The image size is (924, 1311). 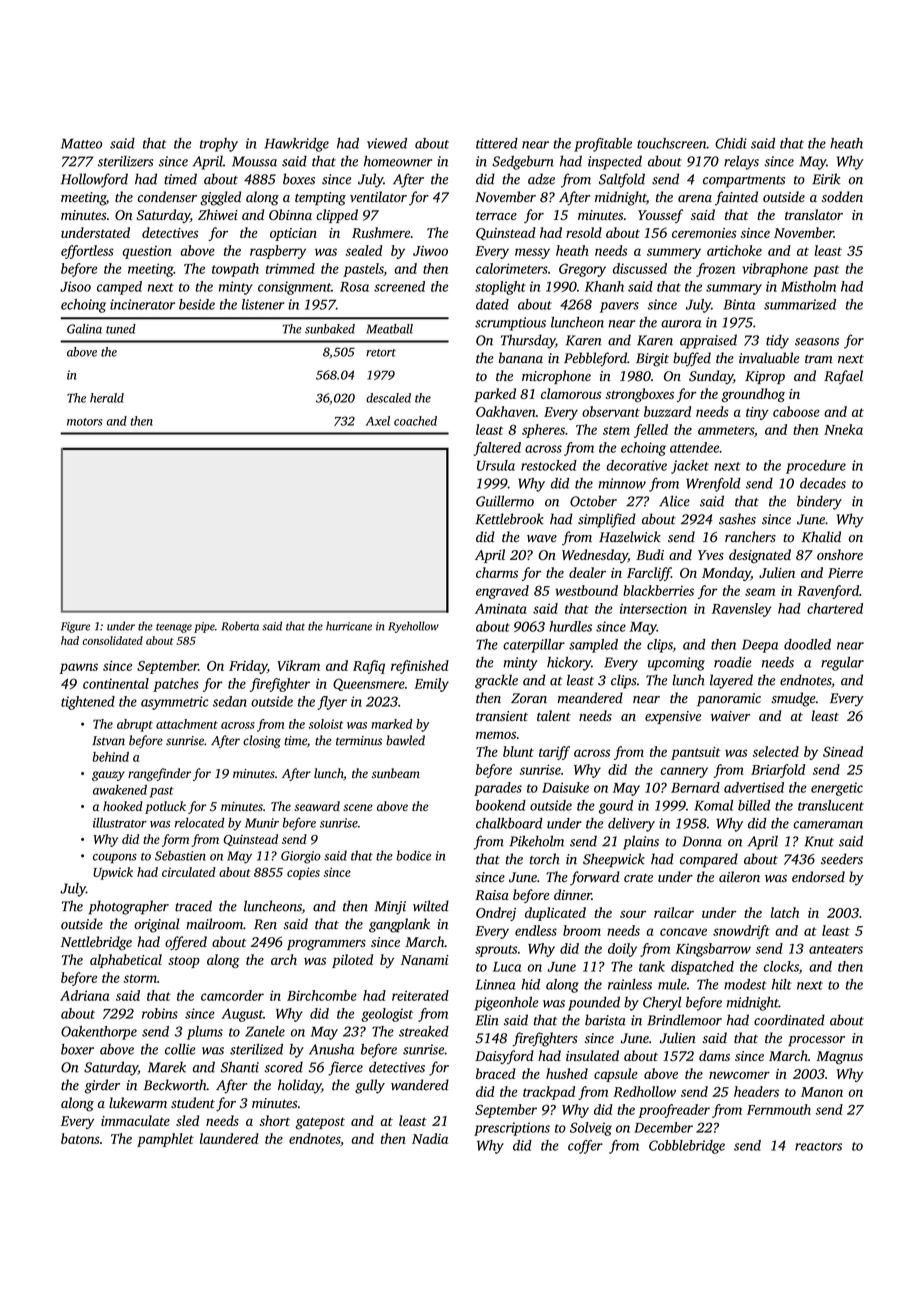 I want to click on Chidi, so click(x=731, y=143).
